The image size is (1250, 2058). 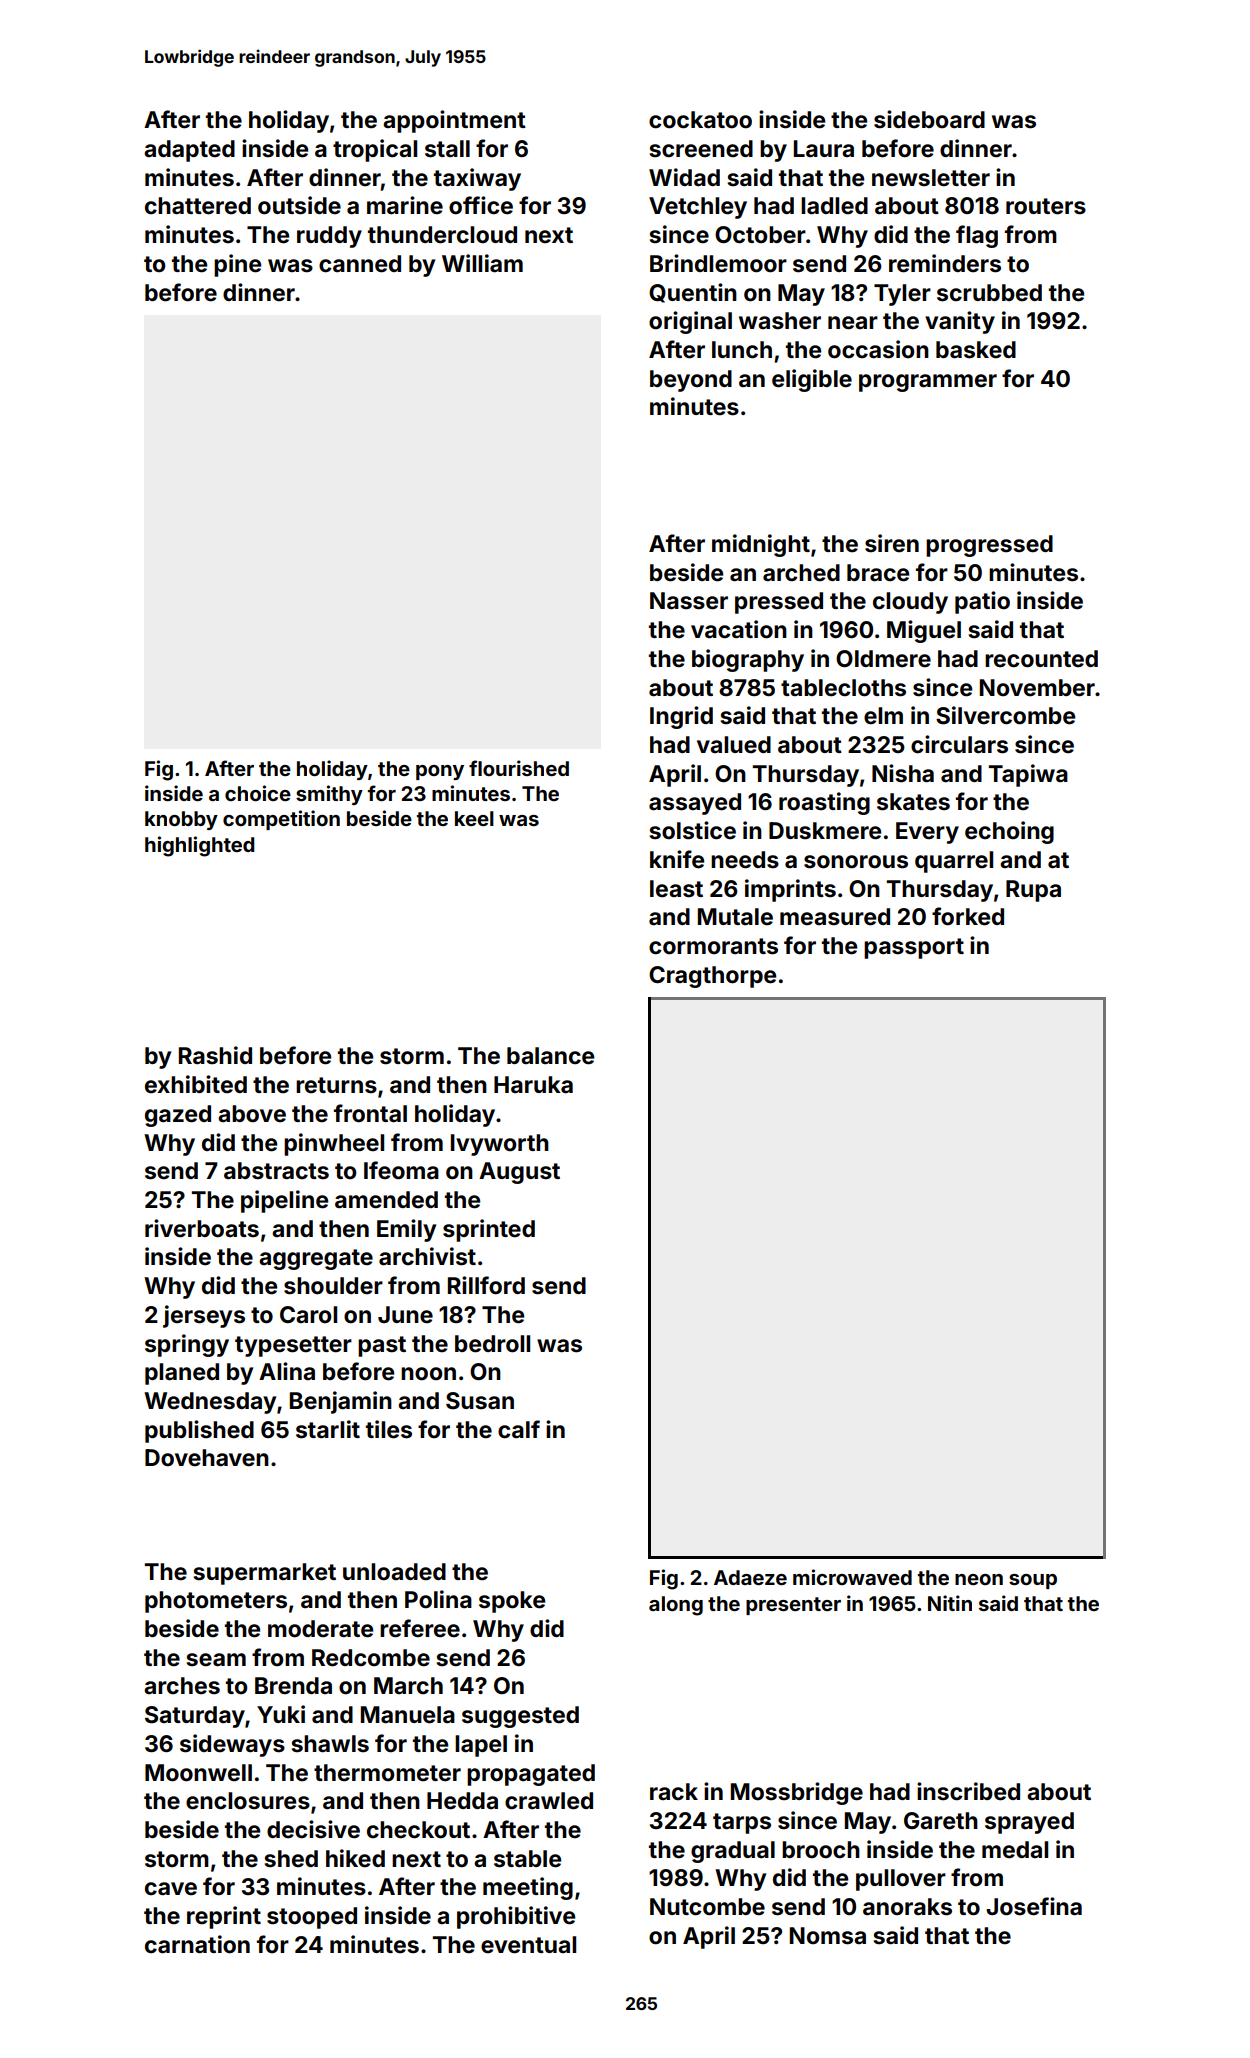 What do you see at coordinates (171, 1889) in the screenshot?
I see `cave` at bounding box center [171, 1889].
